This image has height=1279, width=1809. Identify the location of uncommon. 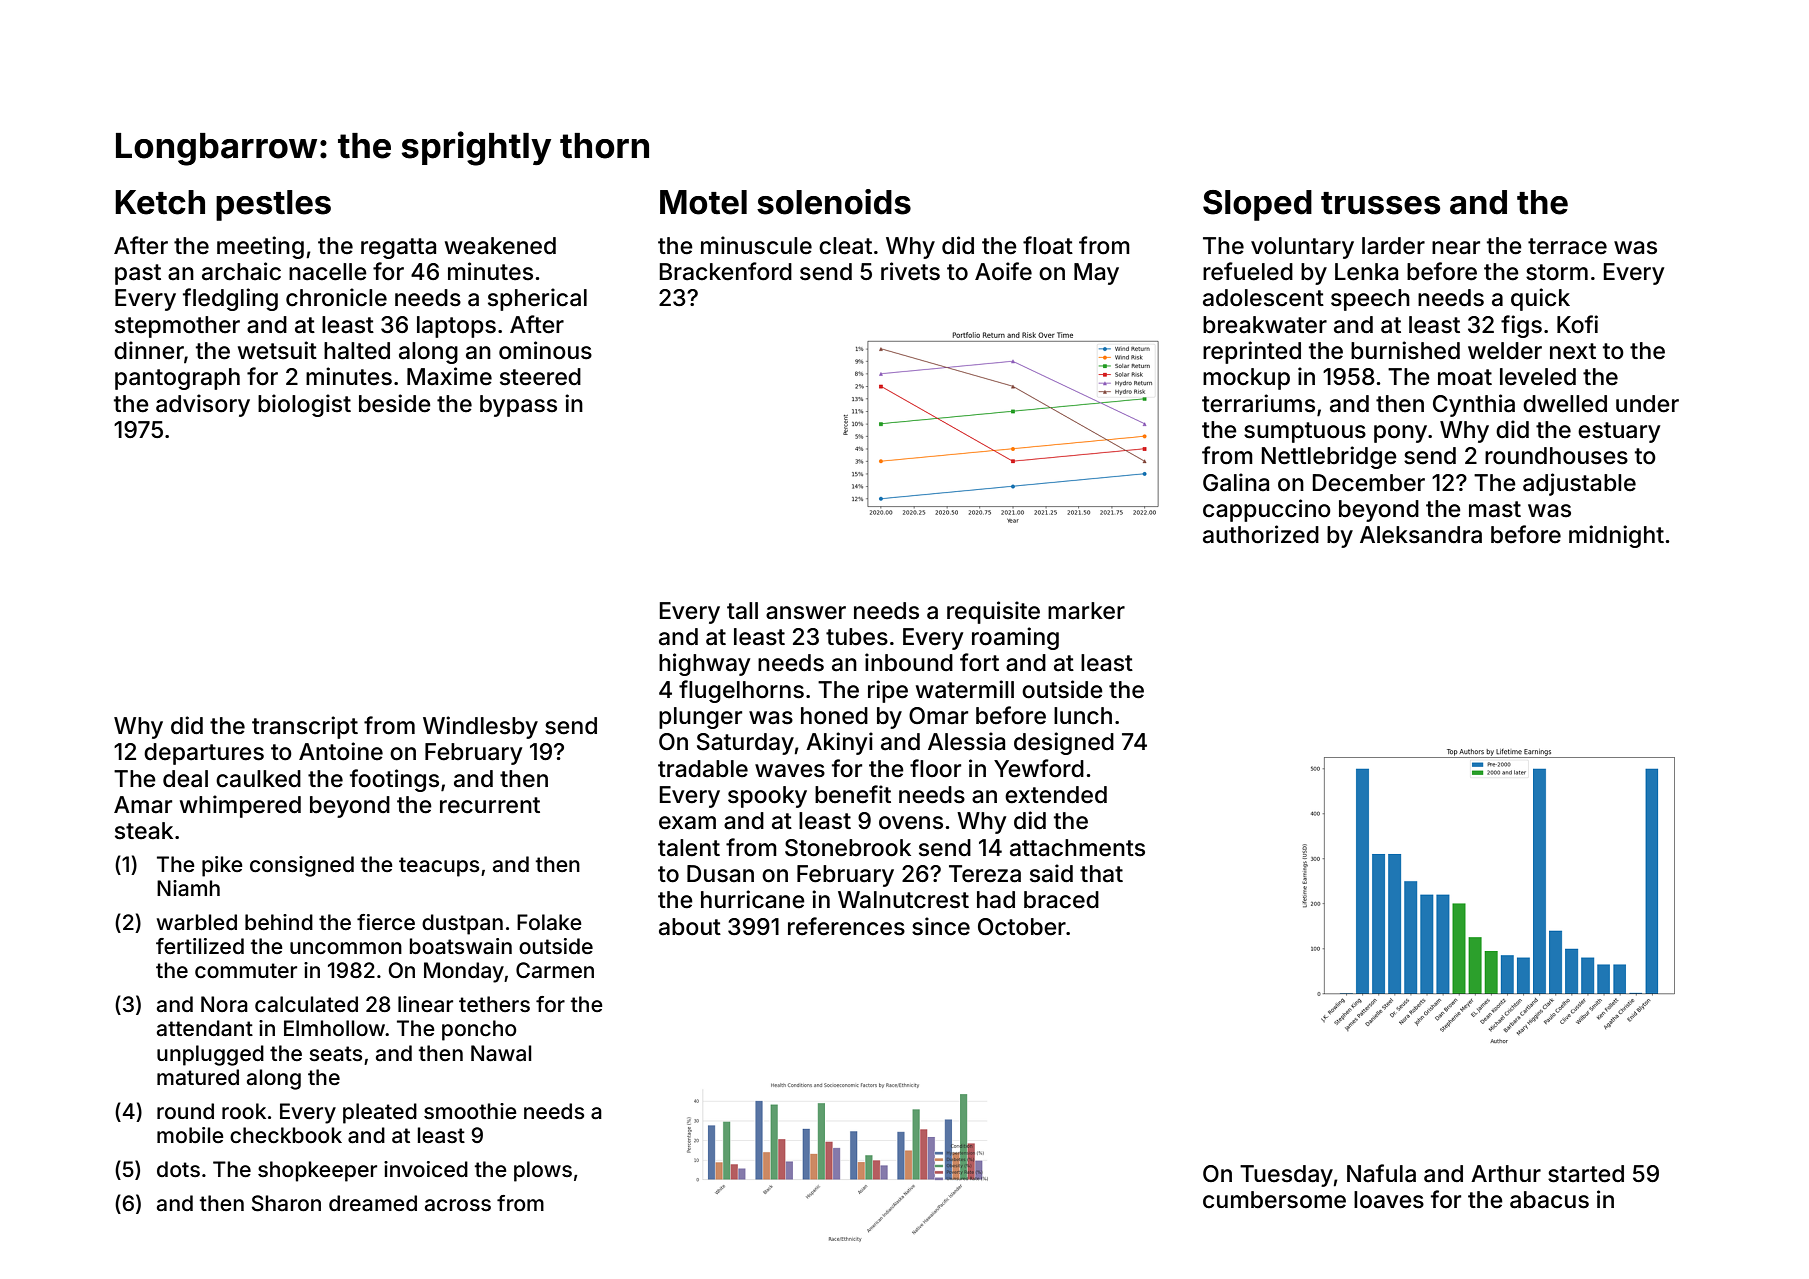
(346, 948).
